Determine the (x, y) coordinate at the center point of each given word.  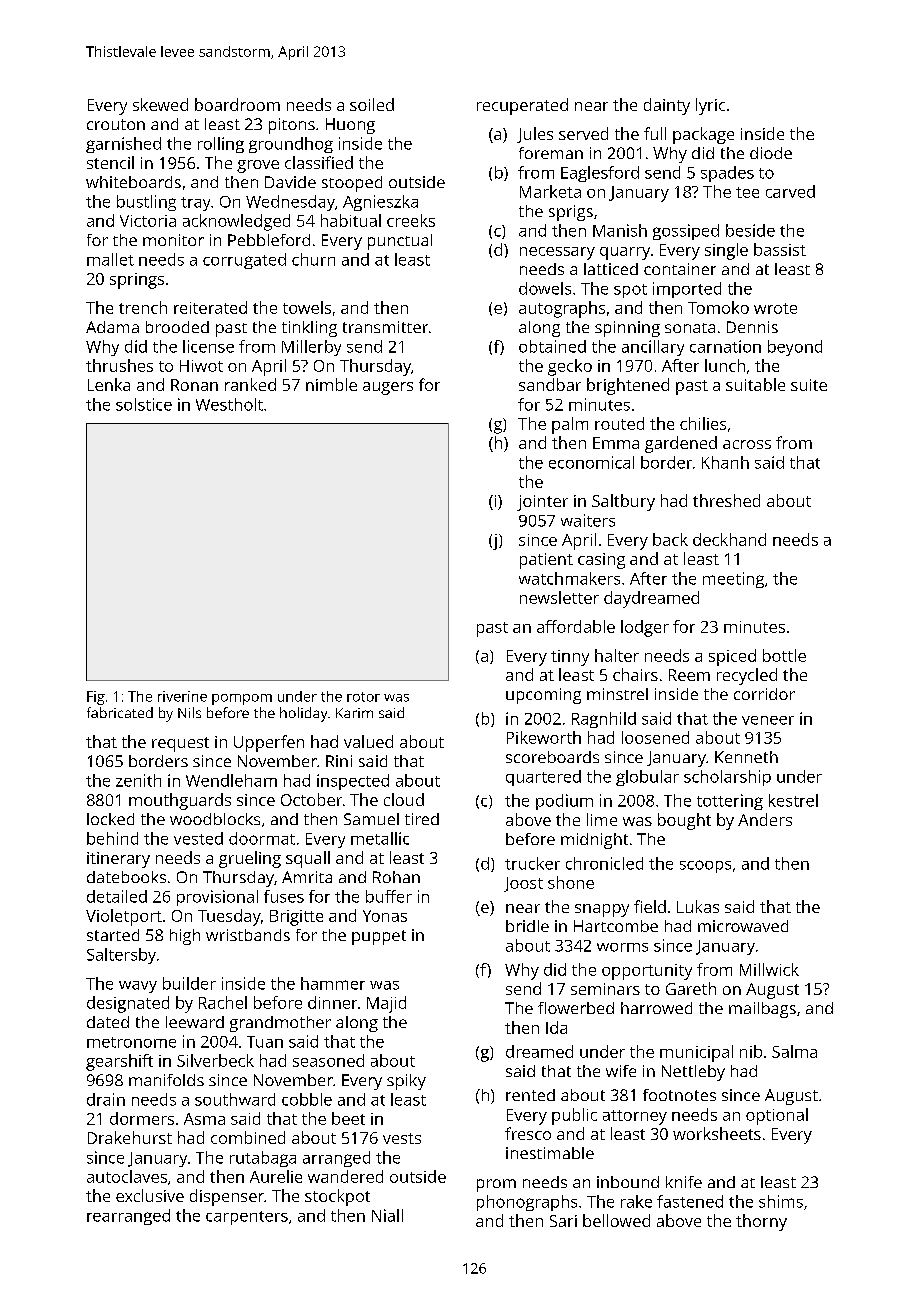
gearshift (119, 1062)
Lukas (698, 906)
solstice (144, 404)
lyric (710, 106)
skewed (160, 104)
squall (308, 859)
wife (621, 1071)
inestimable (550, 1153)
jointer (542, 503)
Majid (386, 1004)
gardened (681, 444)
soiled (372, 104)
